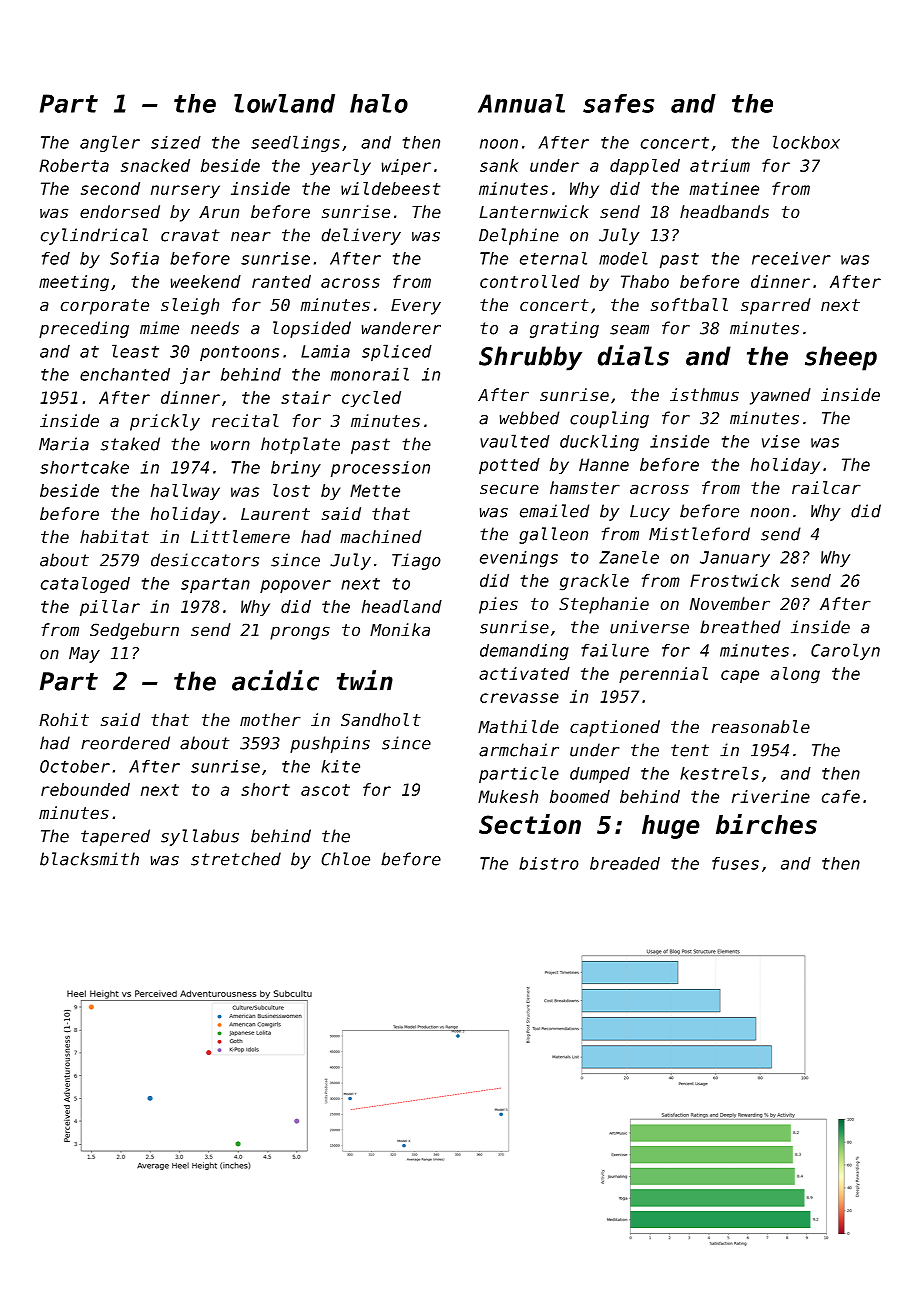 The height and width of the screenshot is (1308, 924). Describe the element at coordinates (134, 631) in the screenshot. I see `Sedgeburn` at that location.
